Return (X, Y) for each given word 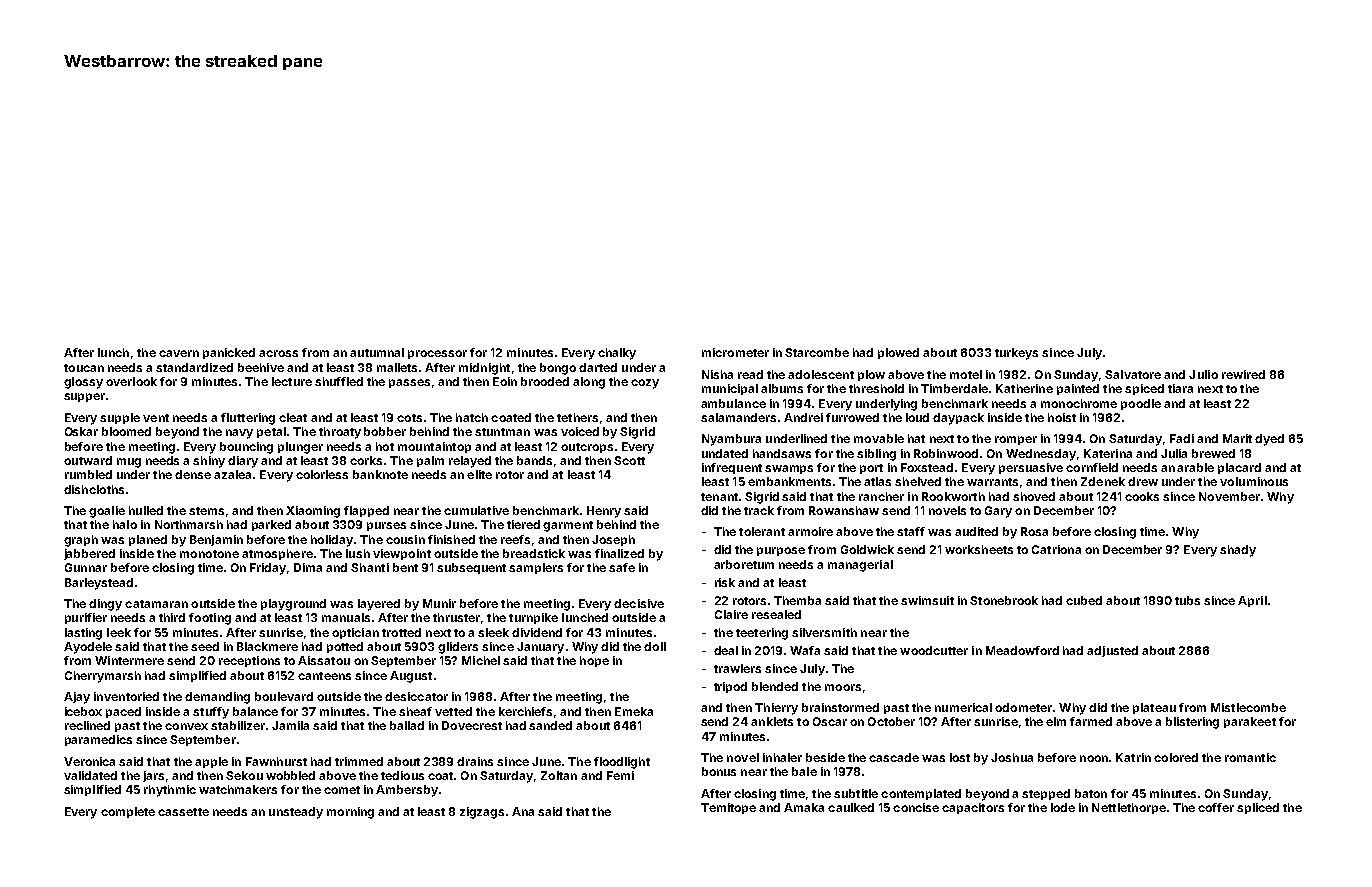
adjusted (1112, 651)
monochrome (1079, 403)
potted (345, 647)
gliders (458, 648)
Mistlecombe (1248, 707)
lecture (292, 381)
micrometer (735, 352)
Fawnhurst (276, 761)
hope (594, 661)
